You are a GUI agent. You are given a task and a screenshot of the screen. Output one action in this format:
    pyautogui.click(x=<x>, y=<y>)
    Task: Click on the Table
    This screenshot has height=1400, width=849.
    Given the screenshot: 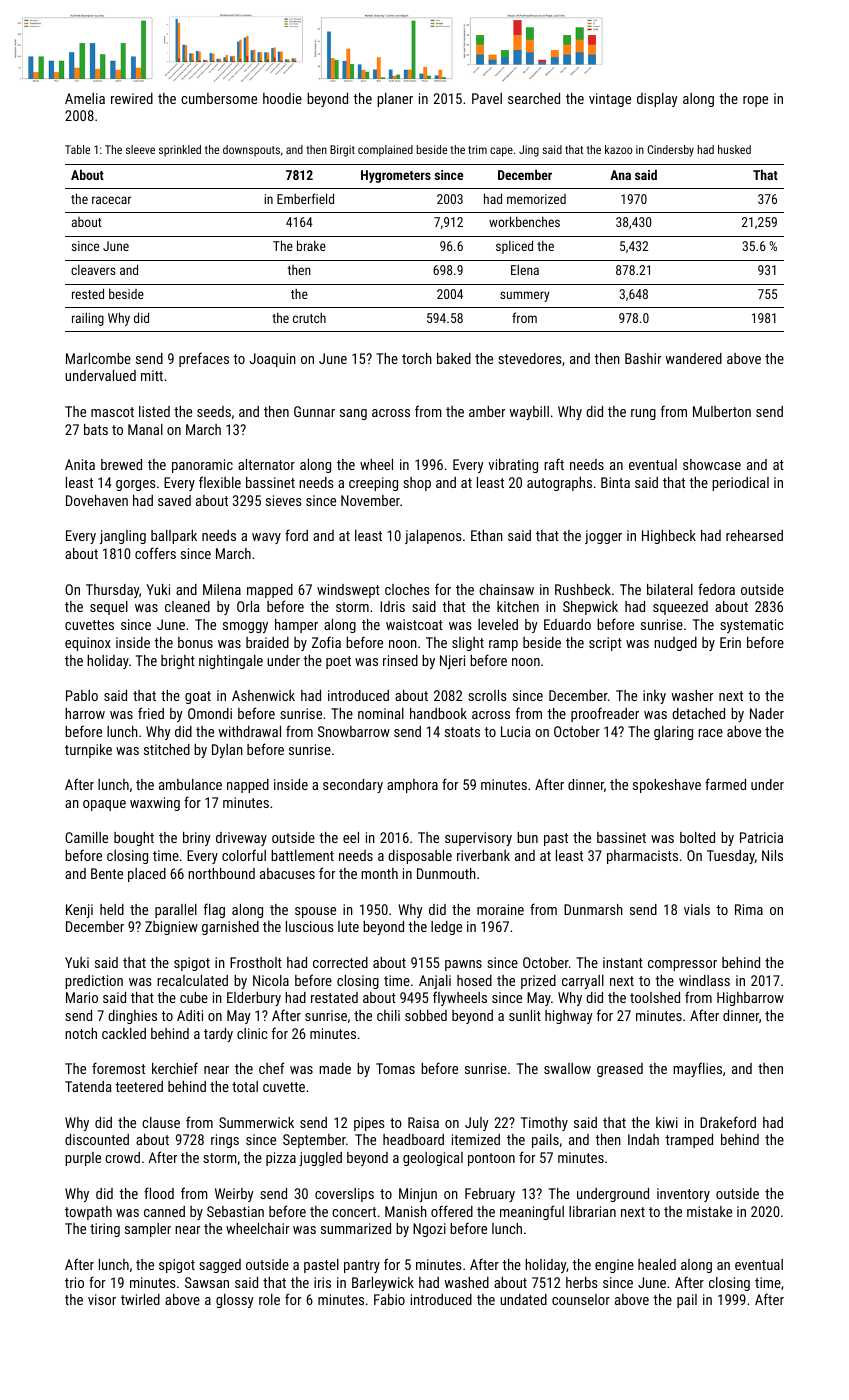 What is the action you would take?
    pyautogui.click(x=77, y=149)
